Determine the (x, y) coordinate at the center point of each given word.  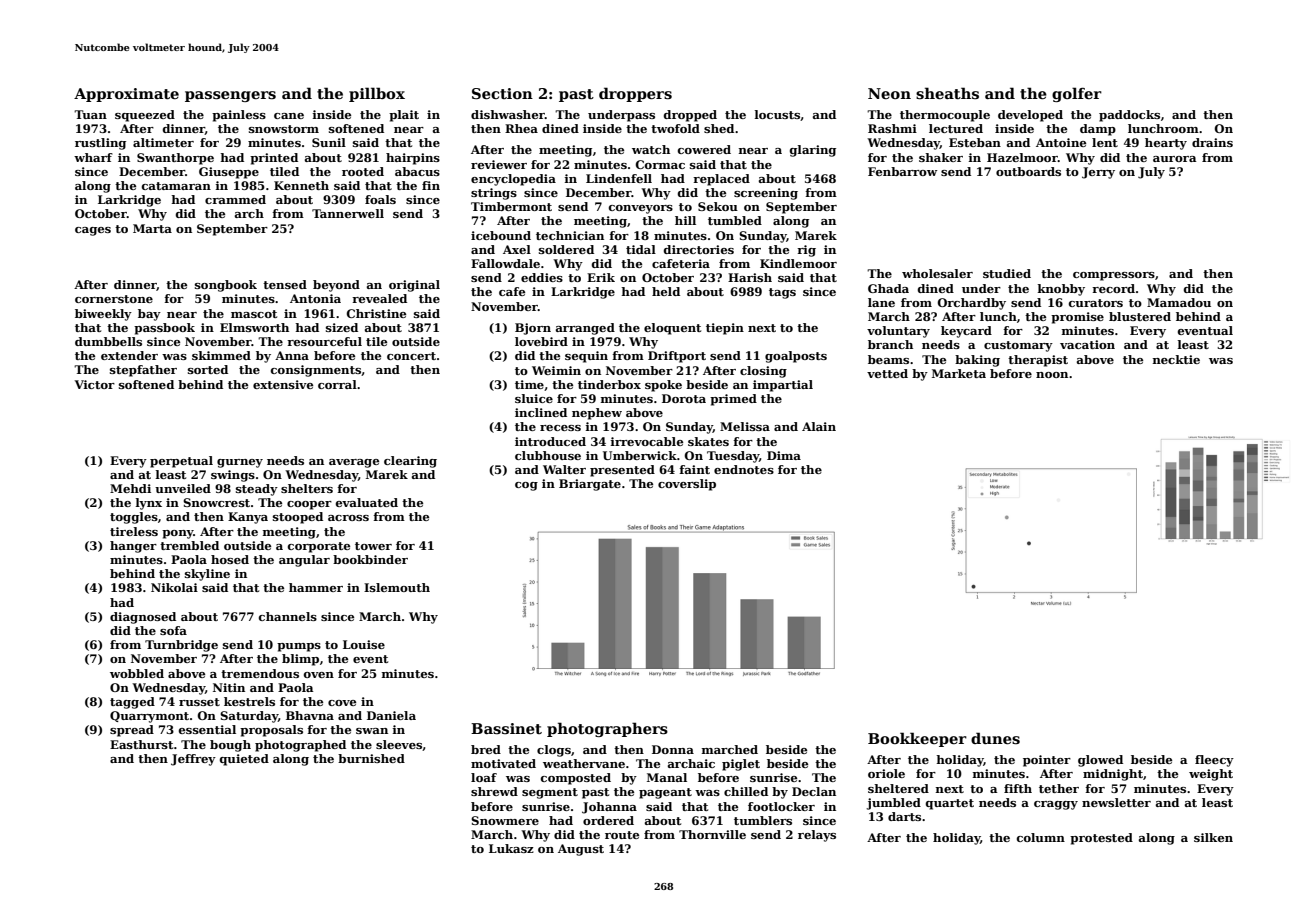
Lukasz (511, 848)
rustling (100, 144)
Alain (819, 426)
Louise (364, 644)
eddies (542, 277)
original (414, 286)
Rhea (521, 128)
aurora (1175, 159)
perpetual (181, 462)
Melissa (745, 426)
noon (1052, 375)
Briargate (590, 485)
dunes (995, 738)
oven (319, 675)
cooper (309, 505)
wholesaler (937, 273)
